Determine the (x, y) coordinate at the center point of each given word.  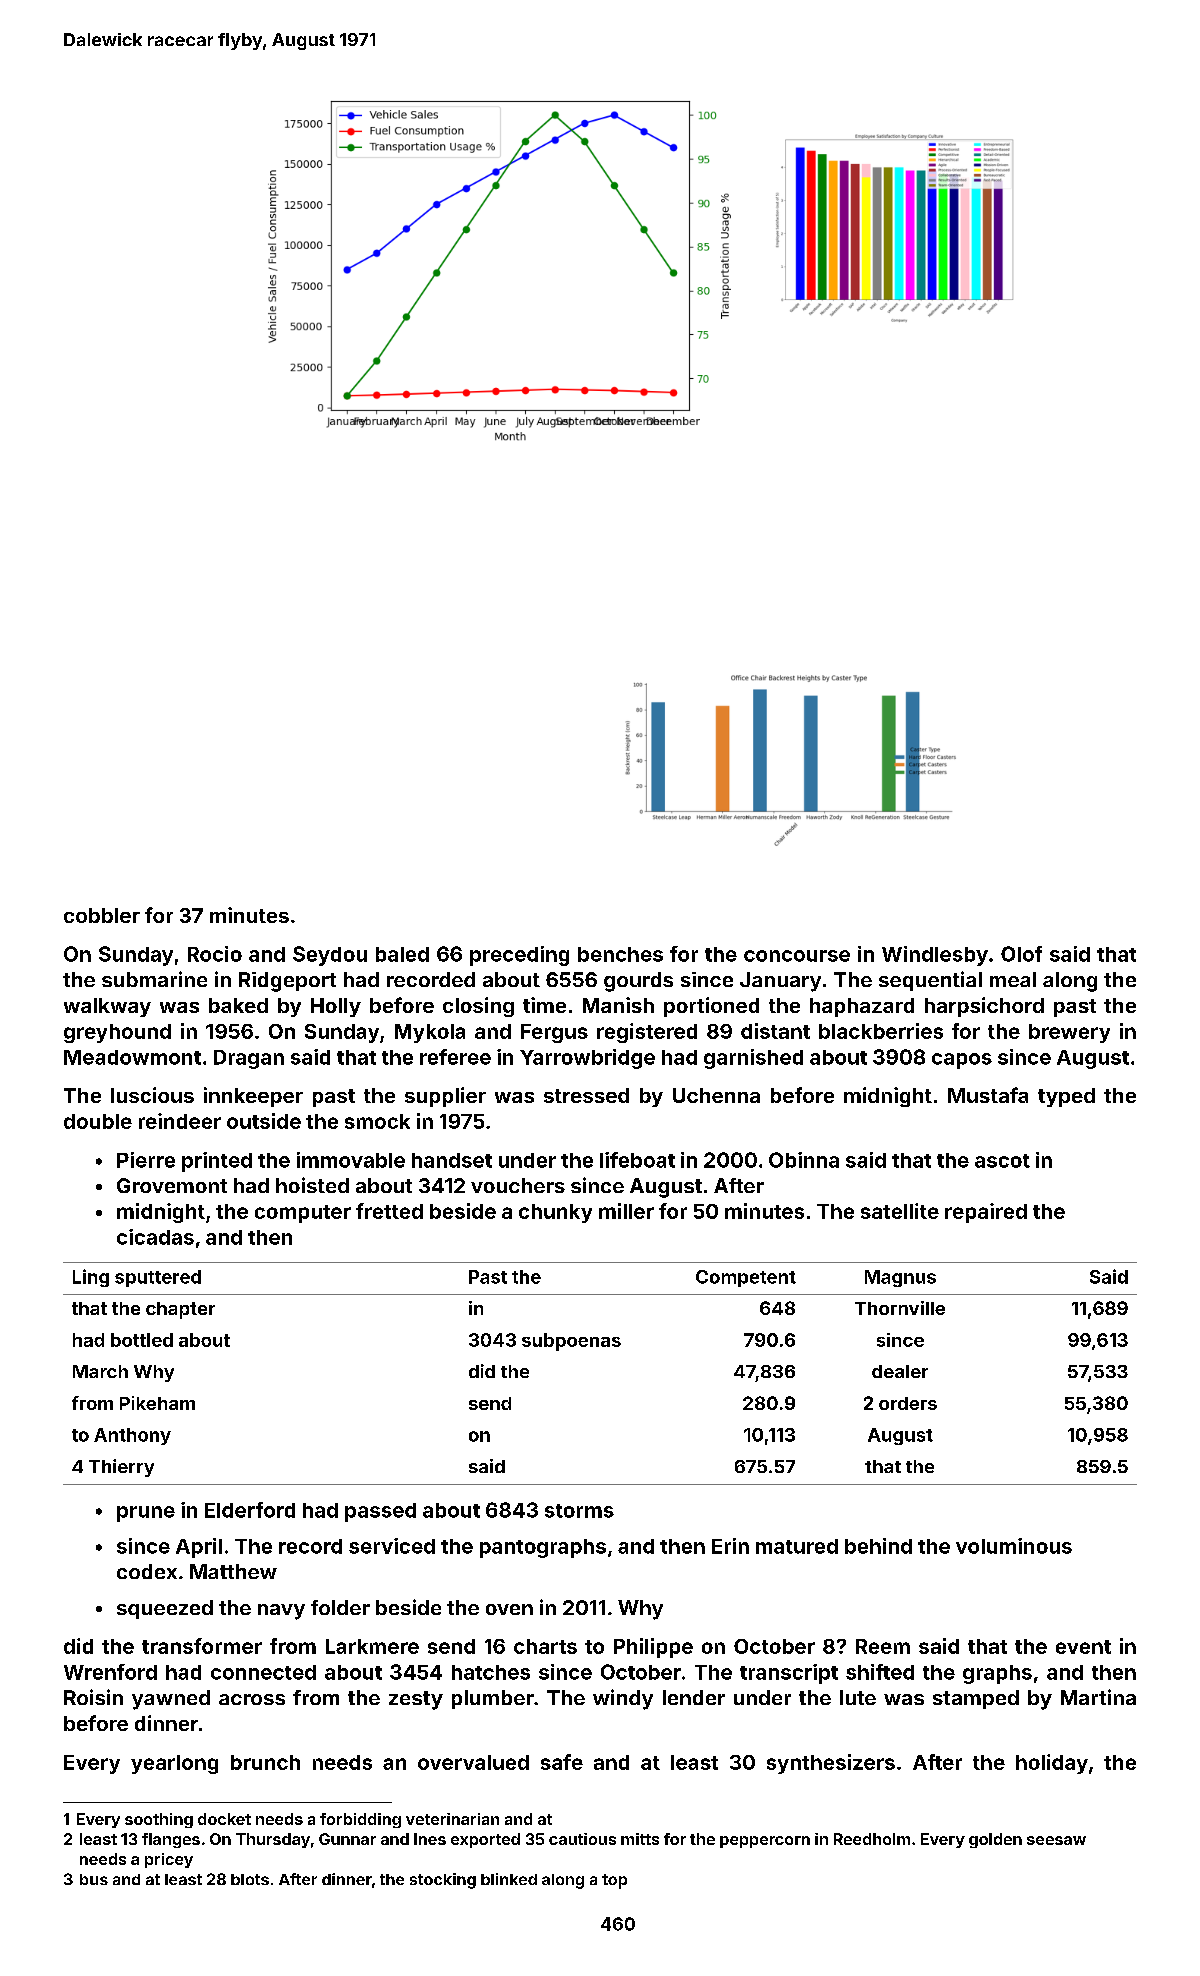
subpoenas (571, 1342)
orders (908, 1403)
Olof (1021, 954)
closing (478, 1007)
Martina (1098, 1697)
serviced (392, 1546)
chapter (180, 1310)
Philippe (653, 1648)
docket (224, 1819)
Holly (336, 1007)
